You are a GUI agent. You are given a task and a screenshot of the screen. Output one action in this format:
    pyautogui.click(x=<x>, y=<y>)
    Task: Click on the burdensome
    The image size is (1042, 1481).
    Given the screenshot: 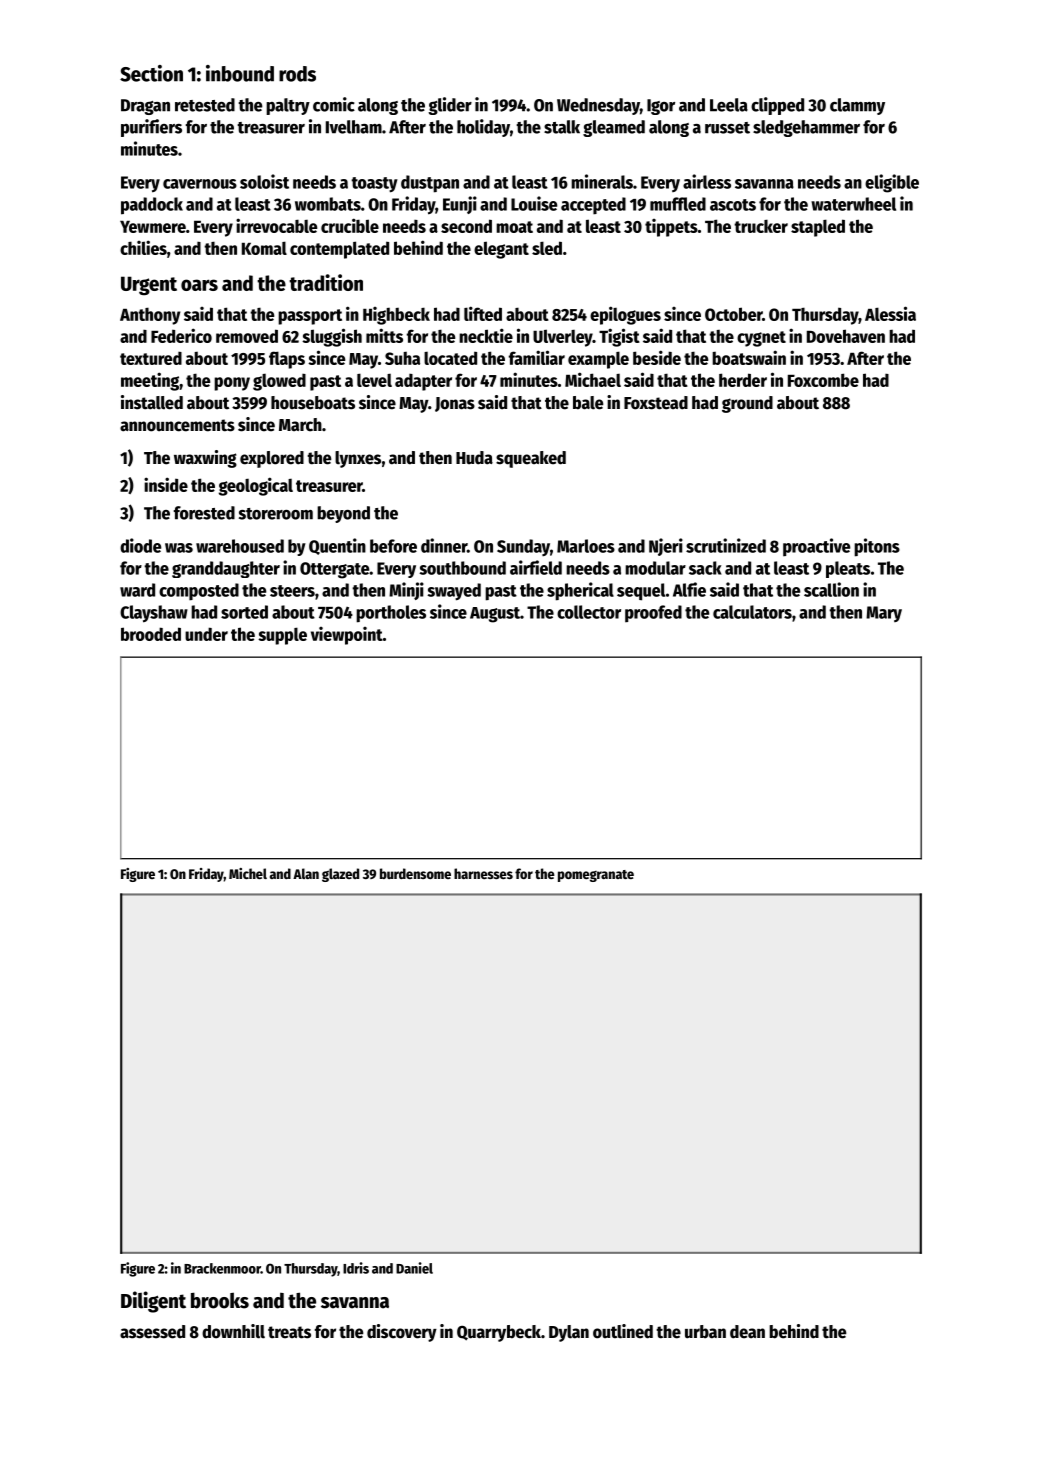 What is the action you would take?
    pyautogui.click(x=415, y=873)
